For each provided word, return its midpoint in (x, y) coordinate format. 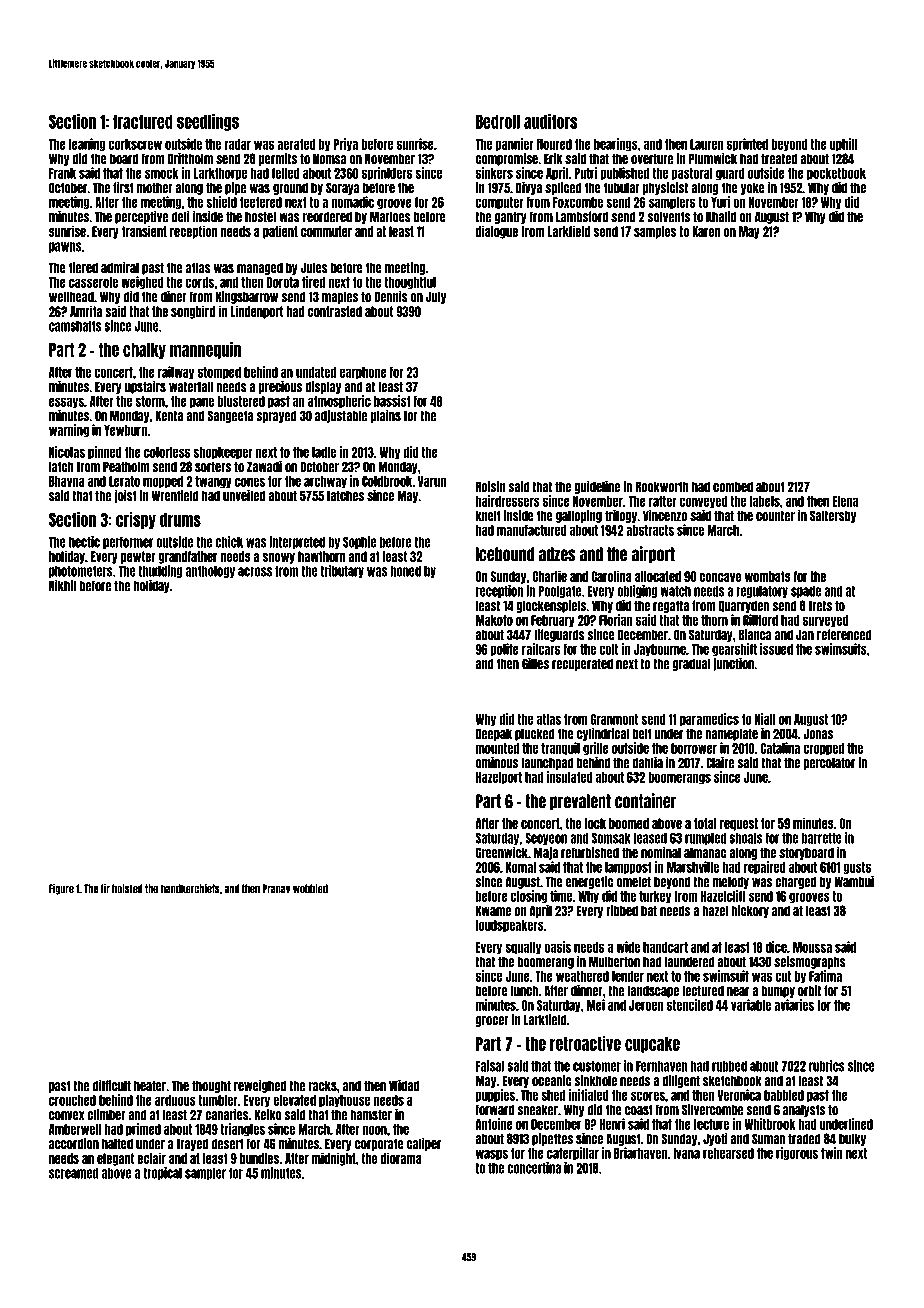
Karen (706, 231)
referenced (844, 635)
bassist (392, 401)
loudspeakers (510, 926)
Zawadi (264, 467)
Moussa (812, 947)
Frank (62, 173)
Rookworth (662, 487)
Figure (61, 889)
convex (66, 1116)
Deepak (494, 734)
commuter (326, 231)
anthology (210, 572)
